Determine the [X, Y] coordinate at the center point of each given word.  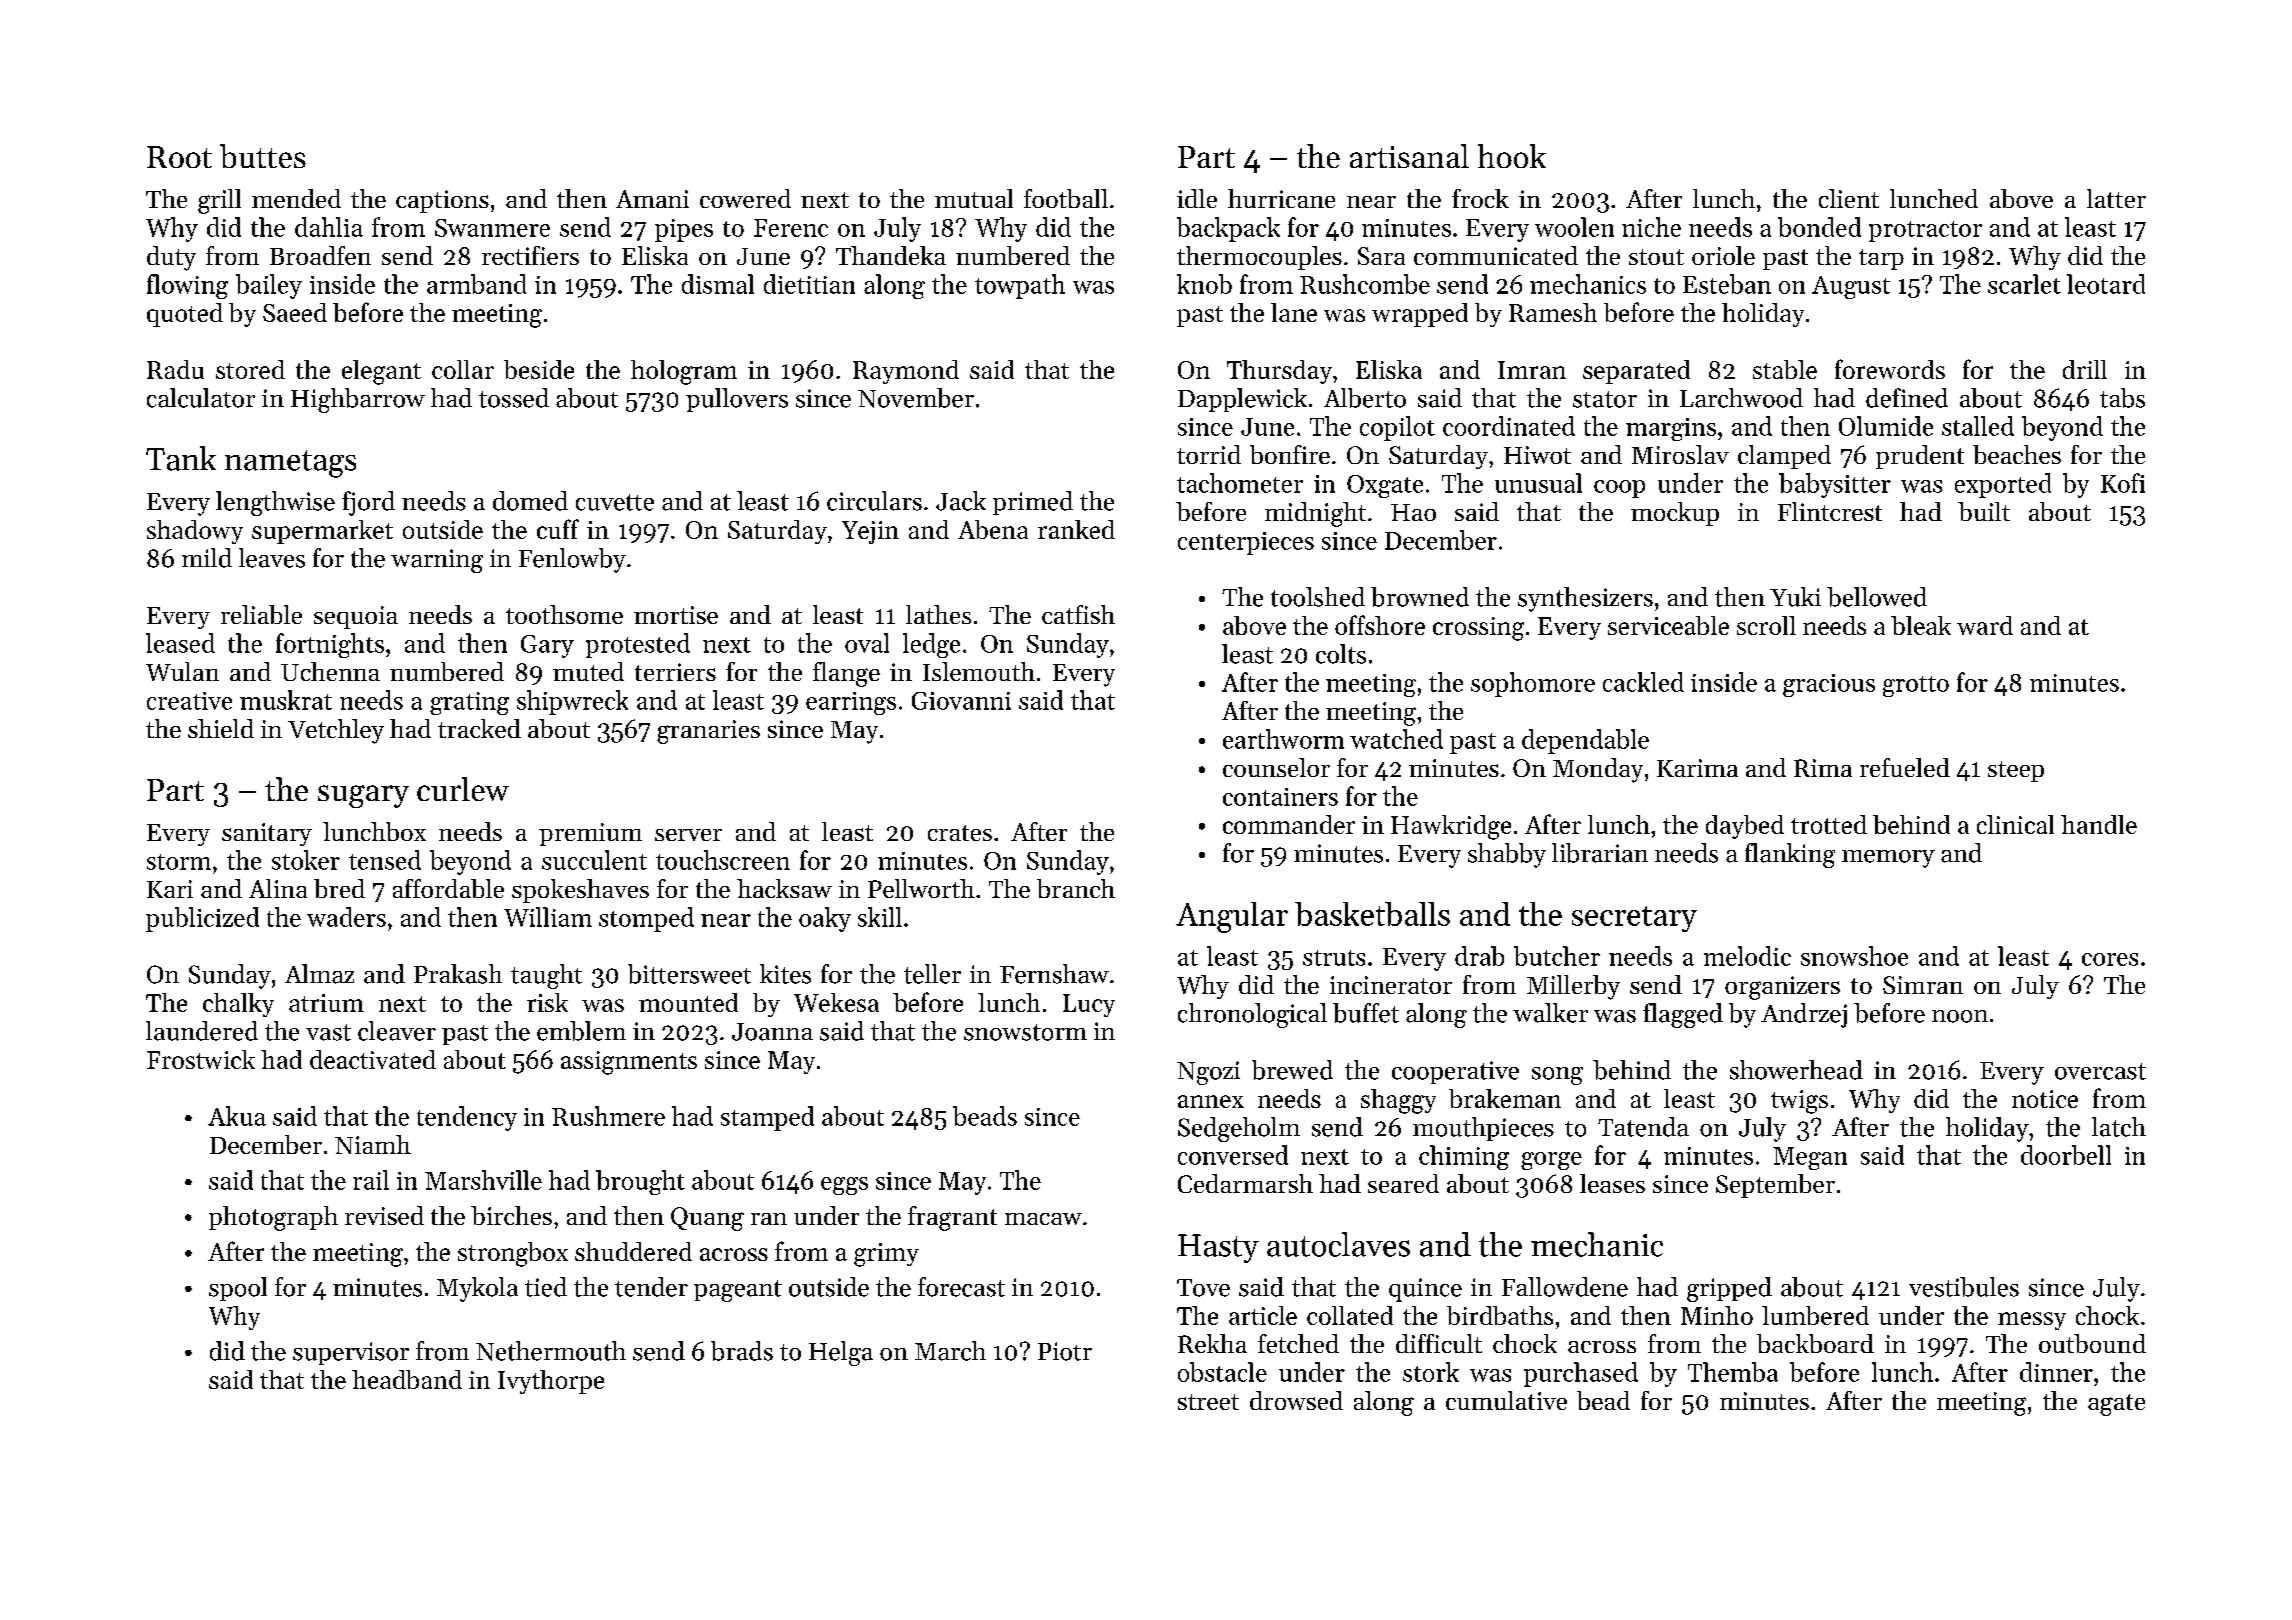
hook [1512, 156]
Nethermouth [551, 1351]
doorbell [2066, 1155]
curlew [463, 789]
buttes [263, 156]
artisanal [1409, 156]
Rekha [1212, 1343]
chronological [1252, 1015]
